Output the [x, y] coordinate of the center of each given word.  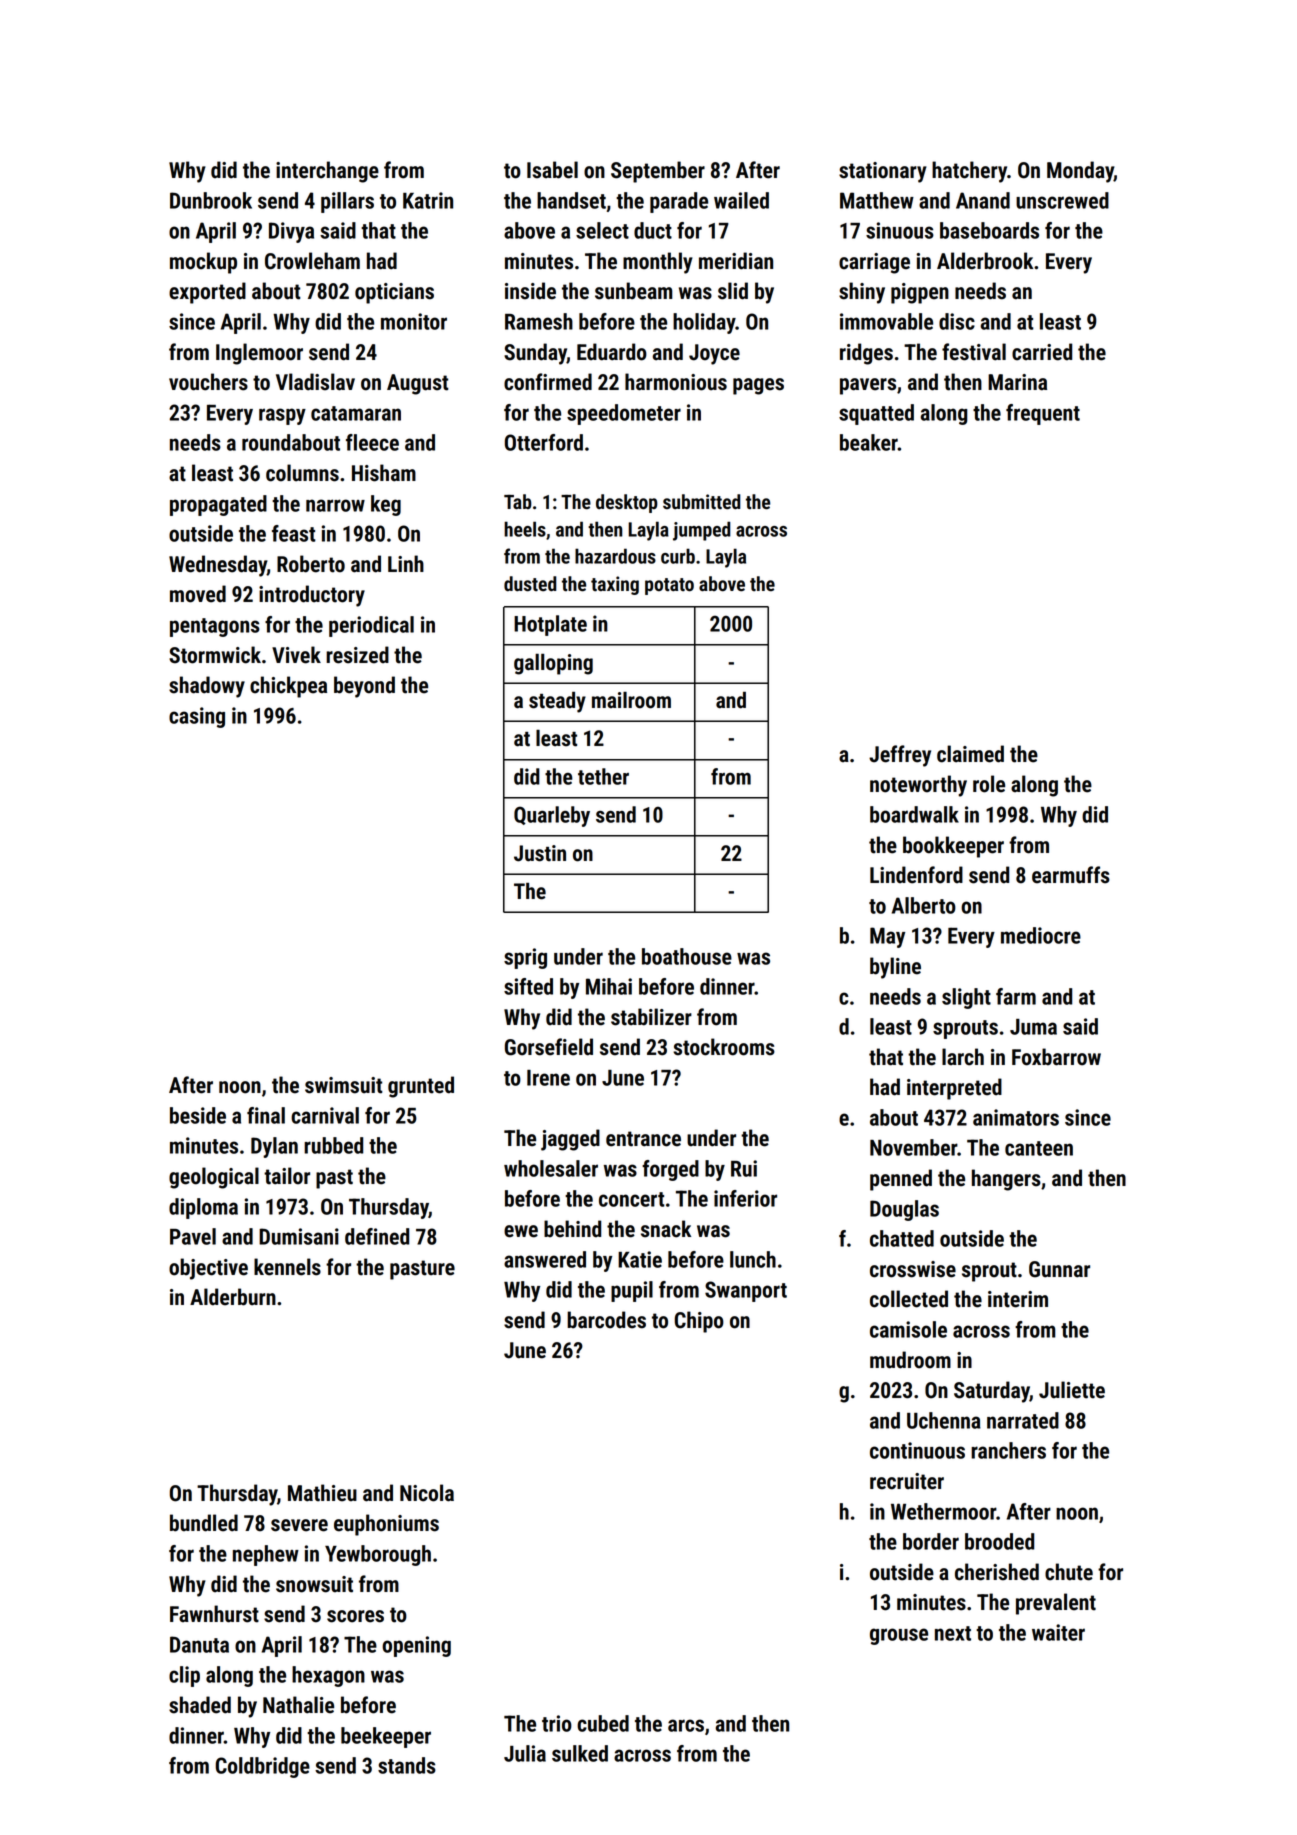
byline [895, 968]
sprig [525, 958]
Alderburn [233, 1297]
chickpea [288, 687]
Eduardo [612, 352]
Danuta [199, 1644]
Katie [640, 1259]
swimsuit [344, 1085]
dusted [530, 584]
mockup [203, 263]
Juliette [1072, 1390]
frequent [1043, 414]
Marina [1017, 382]
